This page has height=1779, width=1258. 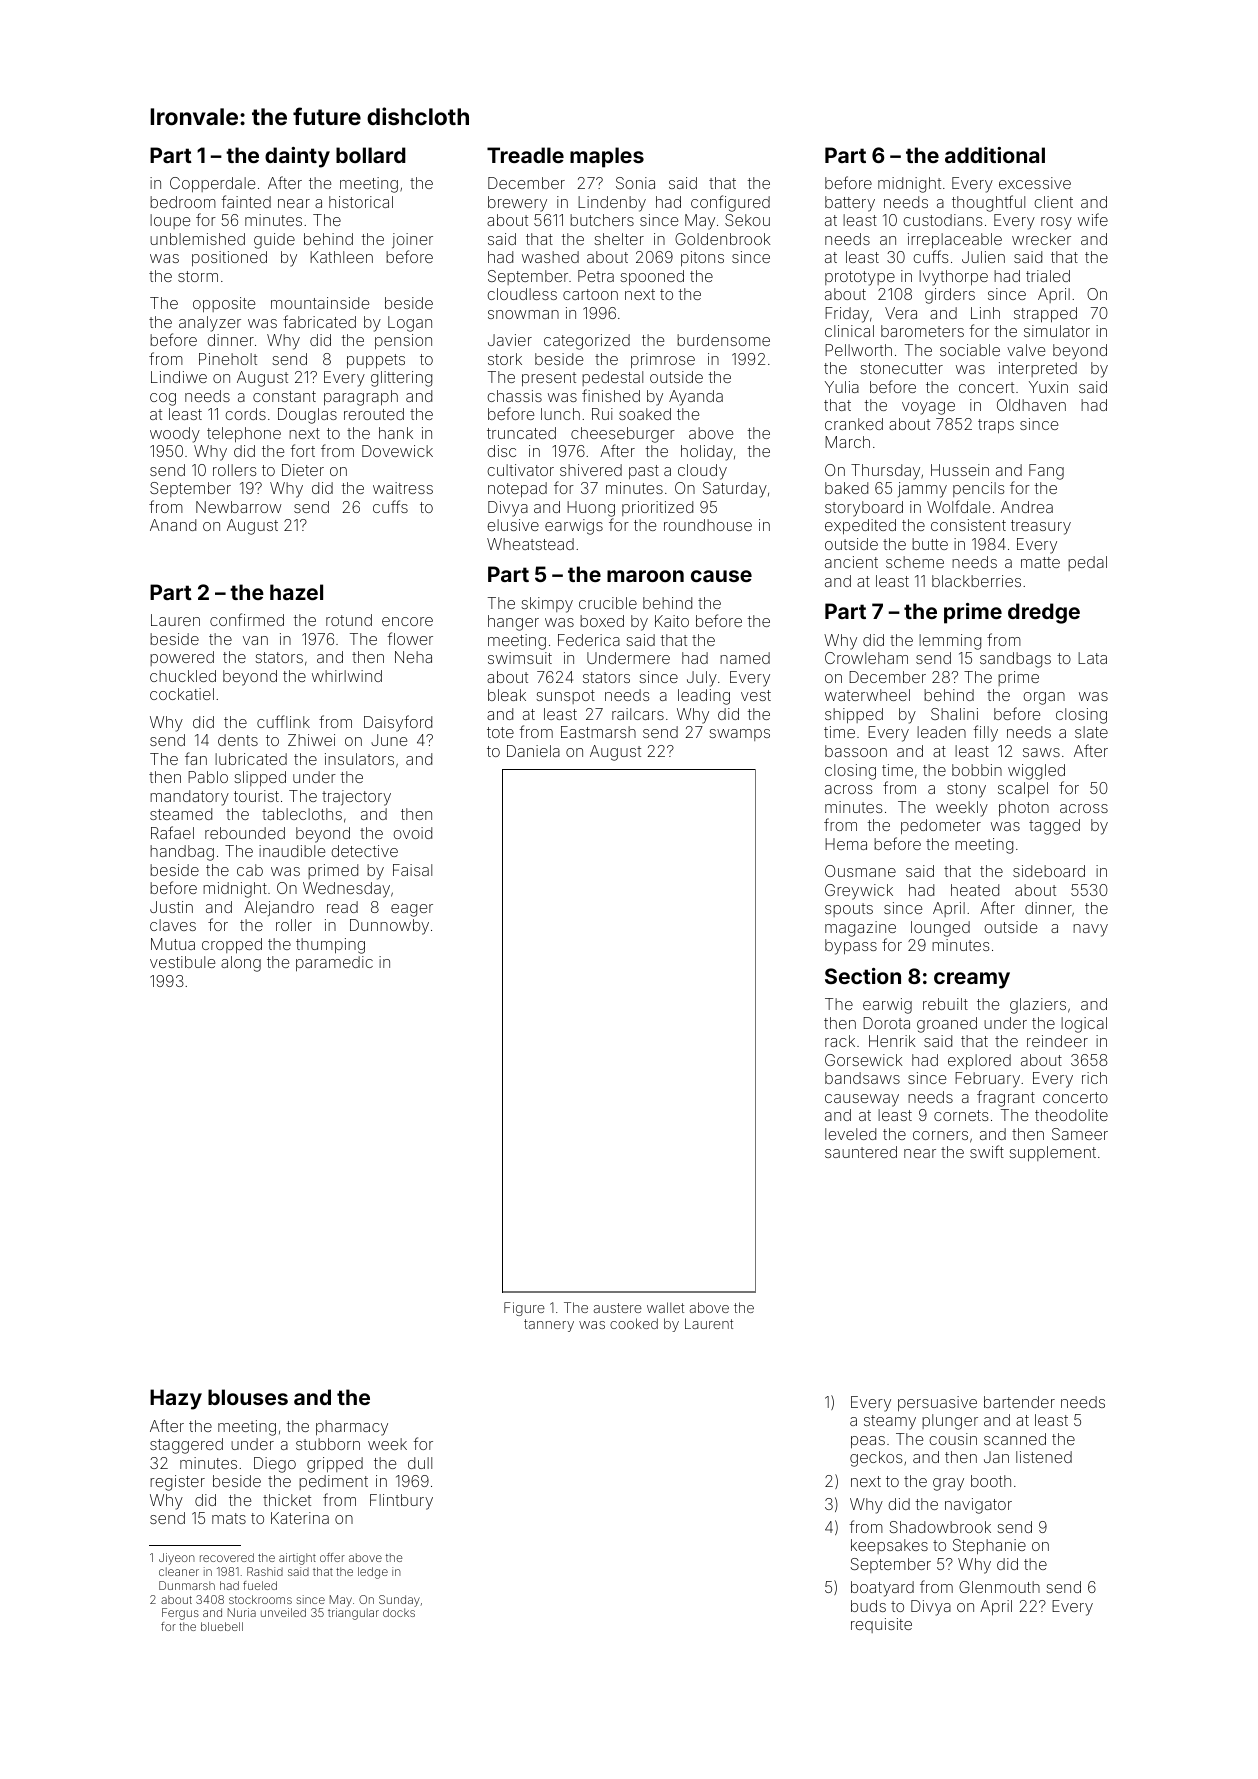 I want to click on austere, so click(x=618, y=1308).
